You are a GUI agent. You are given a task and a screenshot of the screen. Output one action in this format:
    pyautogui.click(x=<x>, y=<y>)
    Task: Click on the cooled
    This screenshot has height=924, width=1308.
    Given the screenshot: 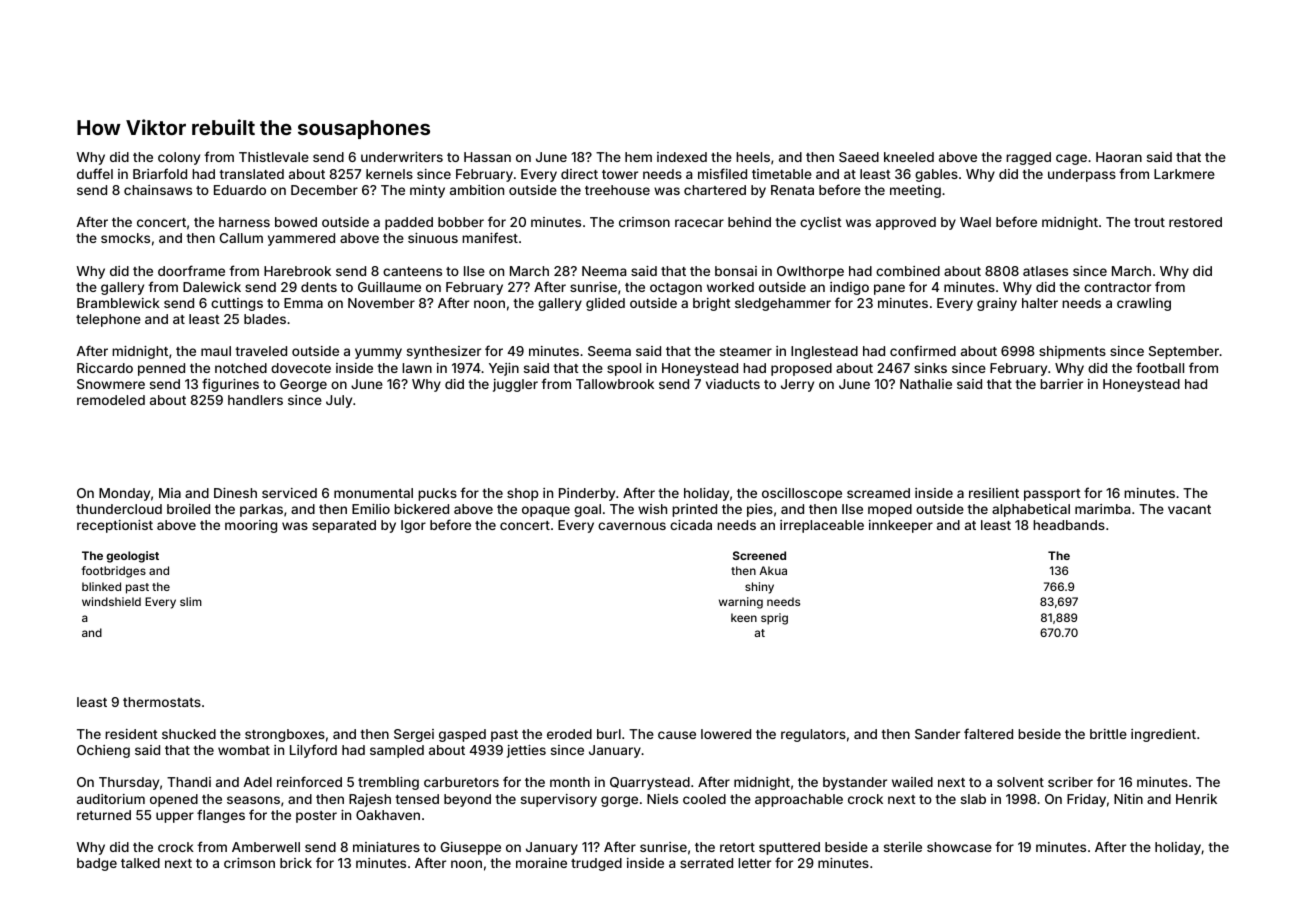 What is the action you would take?
    pyautogui.click(x=704, y=799)
